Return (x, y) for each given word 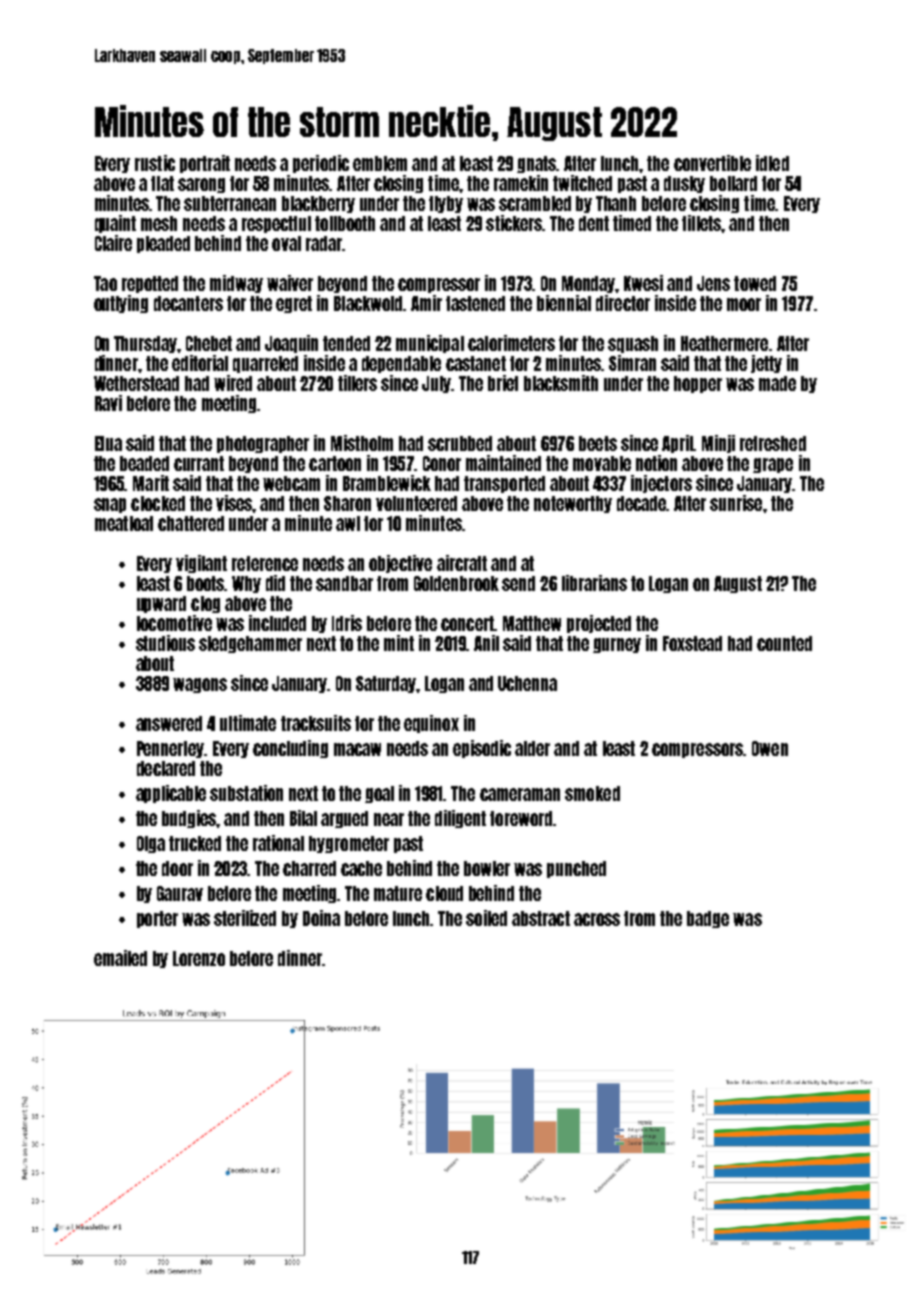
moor (744, 304)
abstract (541, 918)
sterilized (245, 918)
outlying (121, 304)
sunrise (736, 503)
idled (772, 163)
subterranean (230, 203)
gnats (537, 164)
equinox (431, 724)
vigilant (201, 564)
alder (532, 748)
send (518, 583)
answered (169, 723)
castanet (476, 363)
